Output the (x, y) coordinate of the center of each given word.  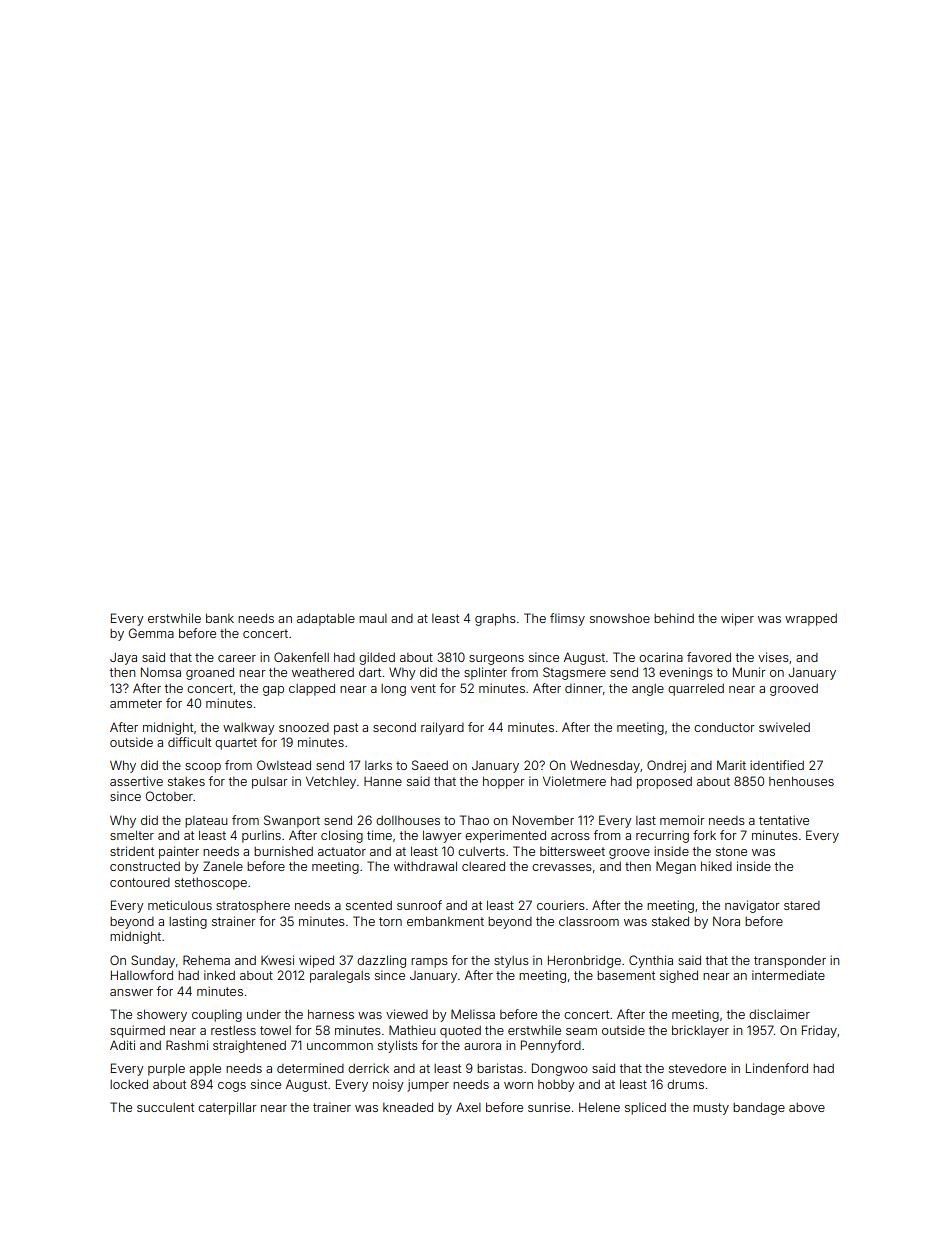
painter (179, 852)
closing (342, 836)
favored (709, 657)
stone (731, 851)
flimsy (567, 619)
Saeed (430, 765)
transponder (790, 961)
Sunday (153, 961)
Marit (731, 765)
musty (711, 1109)
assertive (136, 781)
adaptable (326, 619)
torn (390, 921)
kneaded (408, 1107)
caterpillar (227, 1108)
